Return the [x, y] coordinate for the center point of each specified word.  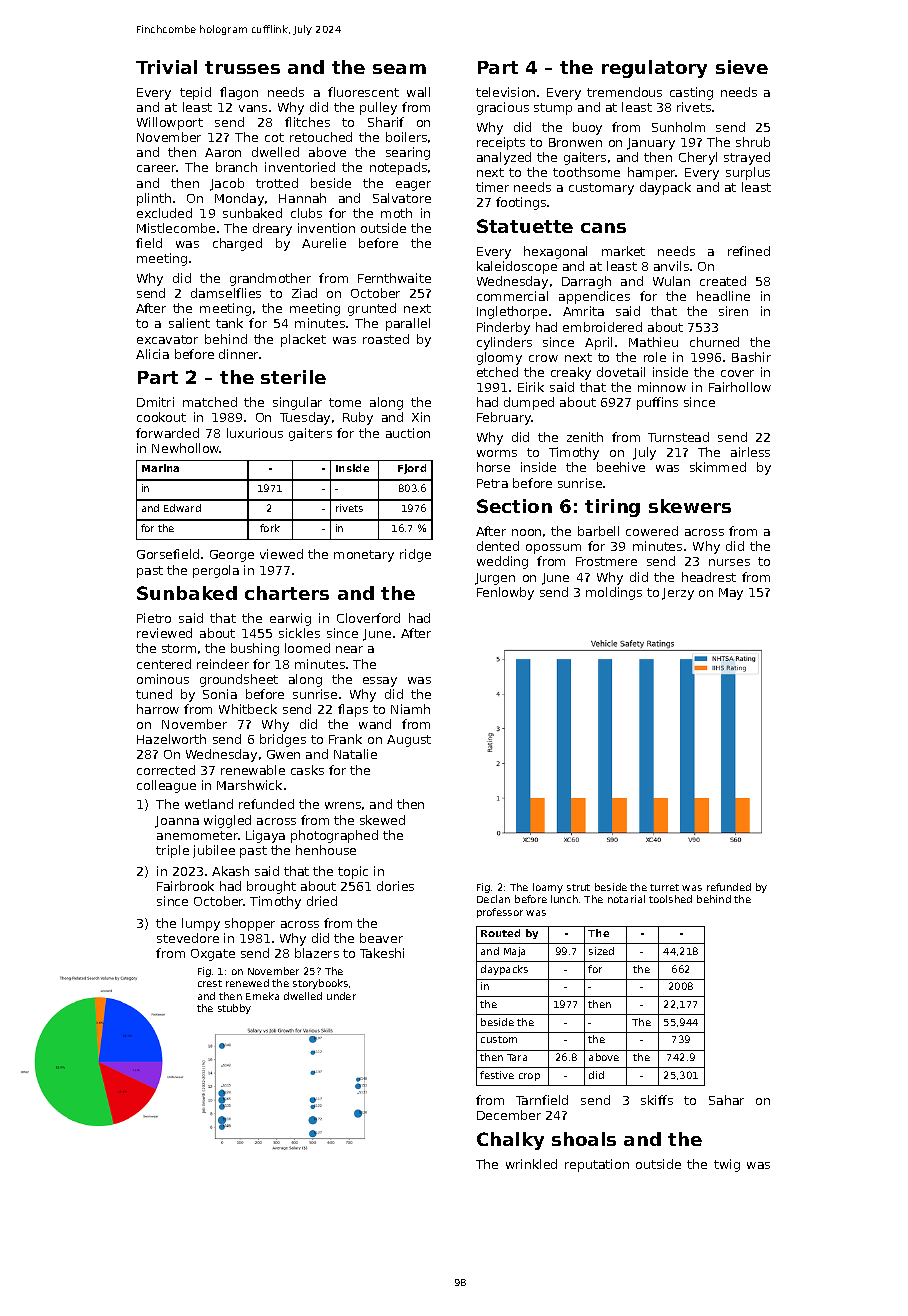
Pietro [154, 618]
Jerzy [678, 594]
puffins [657, 403]
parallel [408, 324]
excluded [164, 213]
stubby [234, 1009]
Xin [421, 417]
